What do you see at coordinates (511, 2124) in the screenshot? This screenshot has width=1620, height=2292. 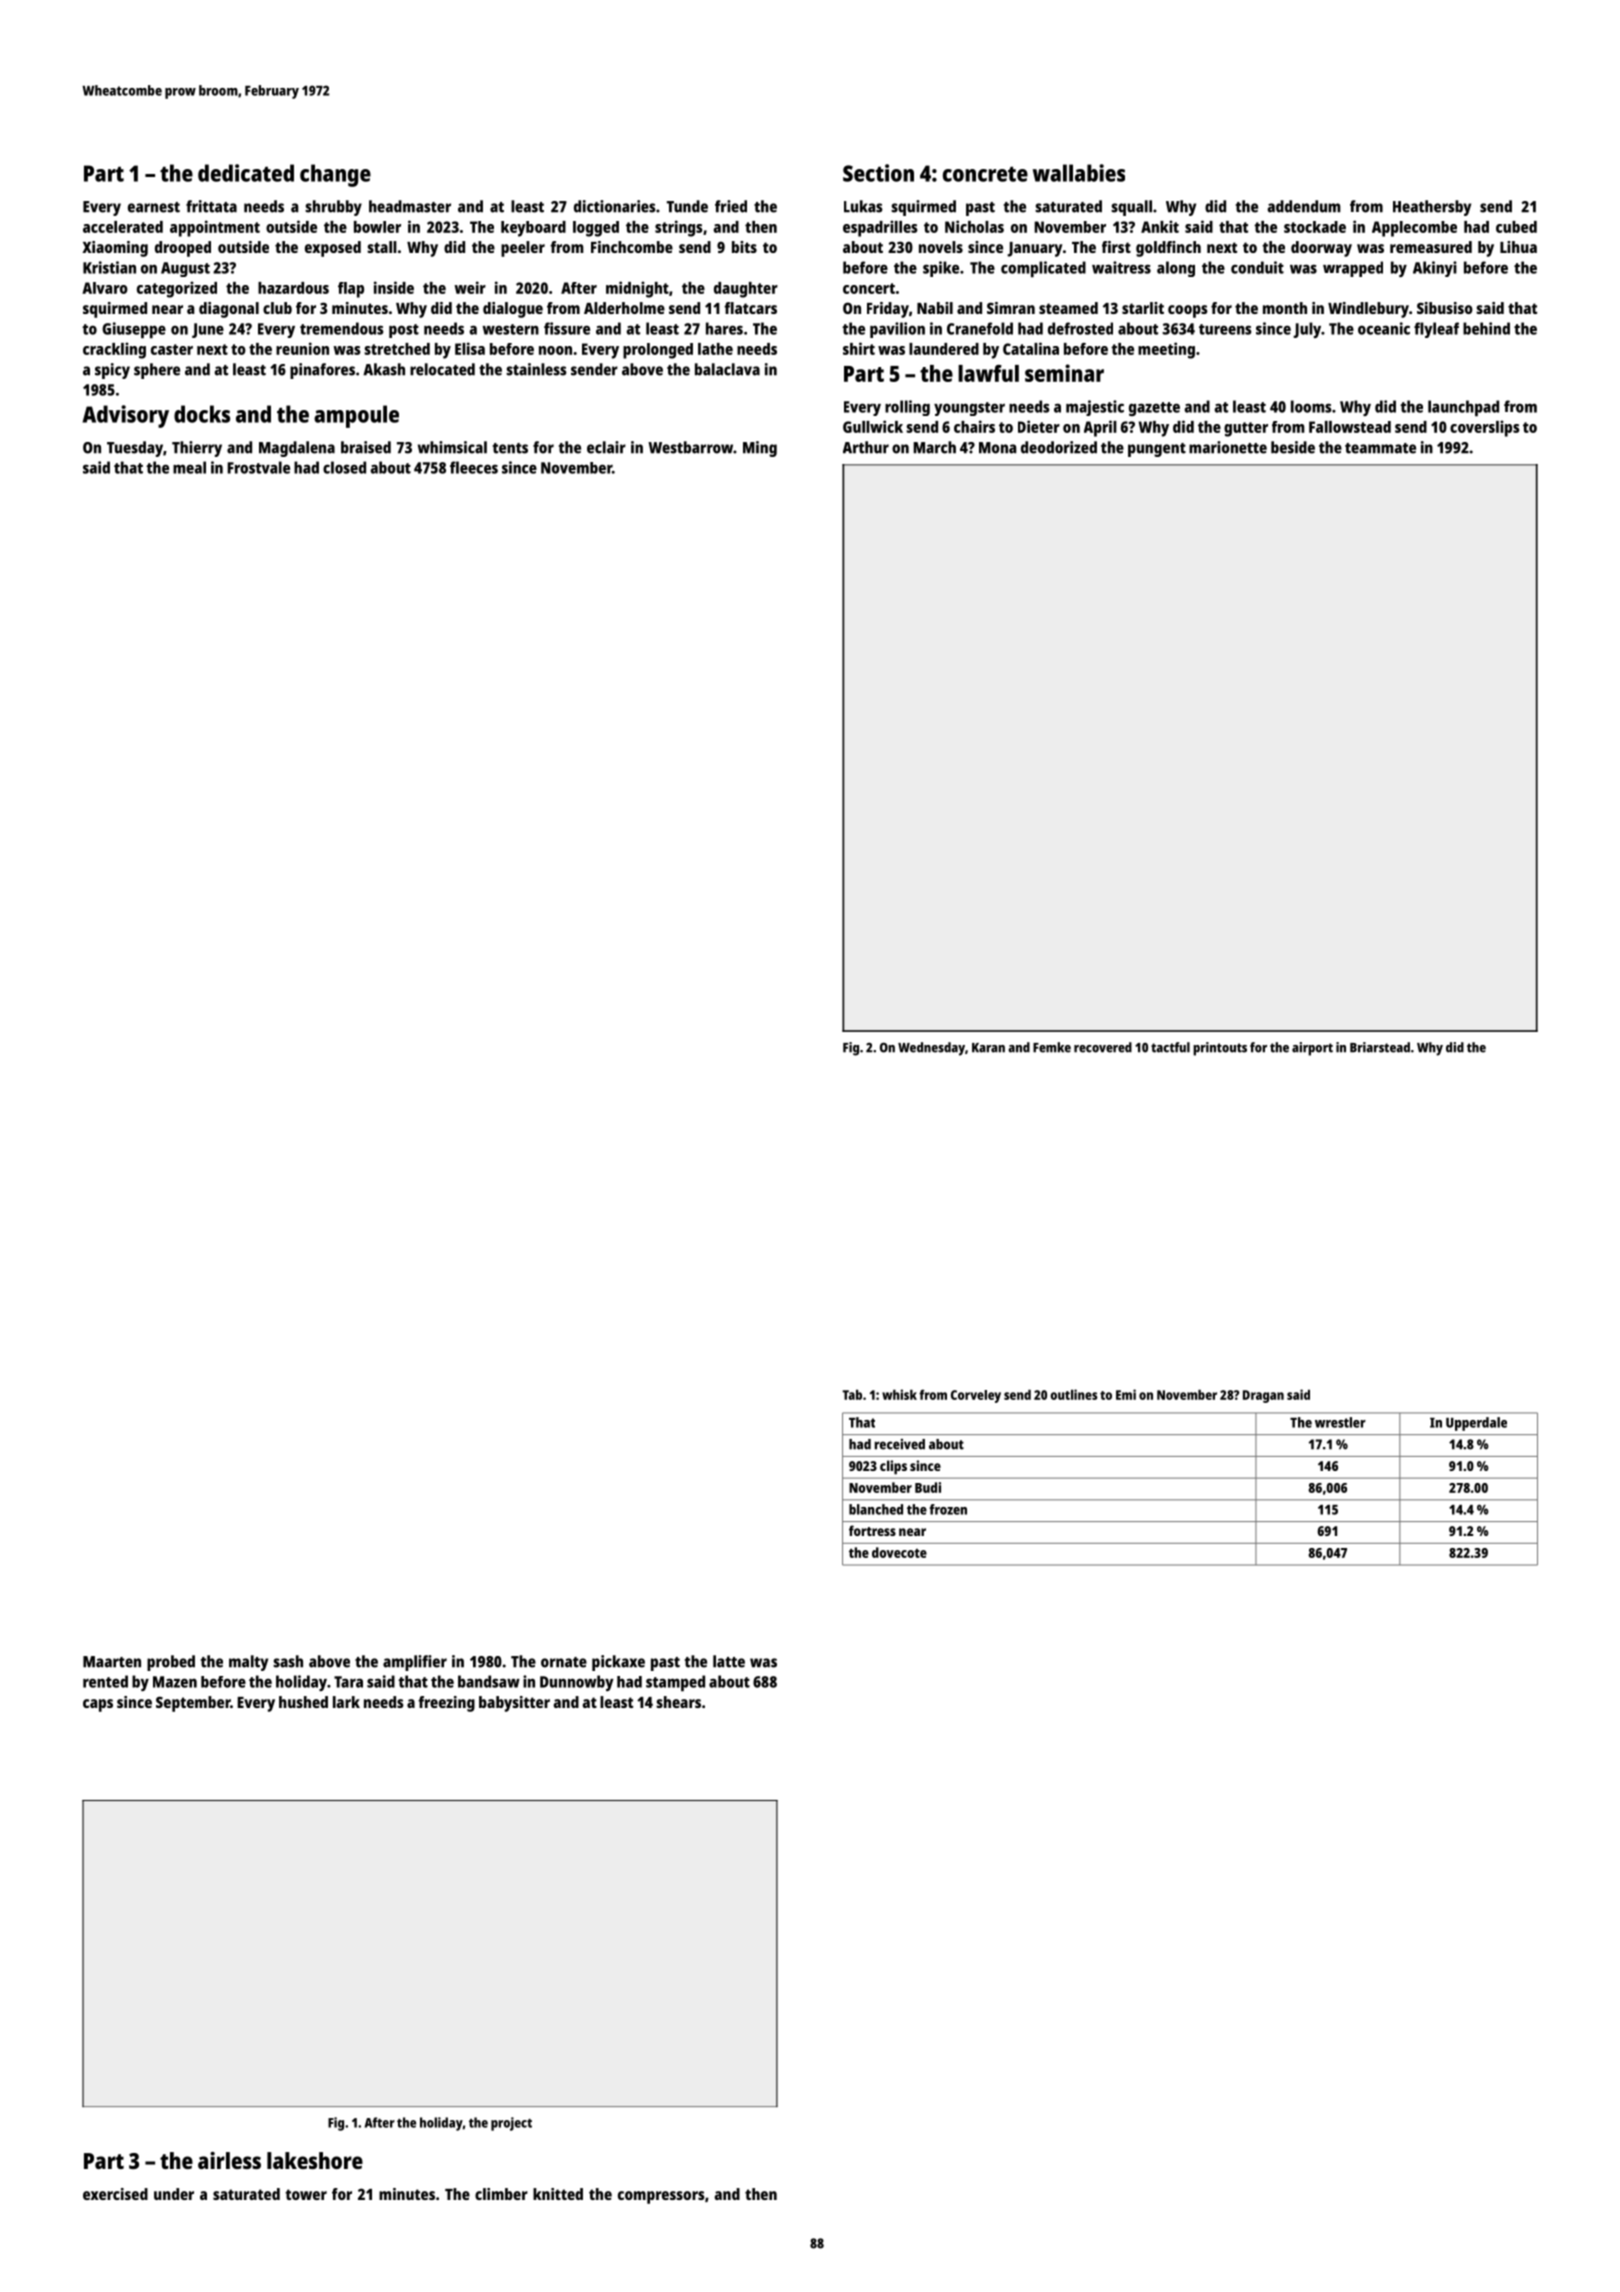 I see `project` at bounding box center [511, 2124].
